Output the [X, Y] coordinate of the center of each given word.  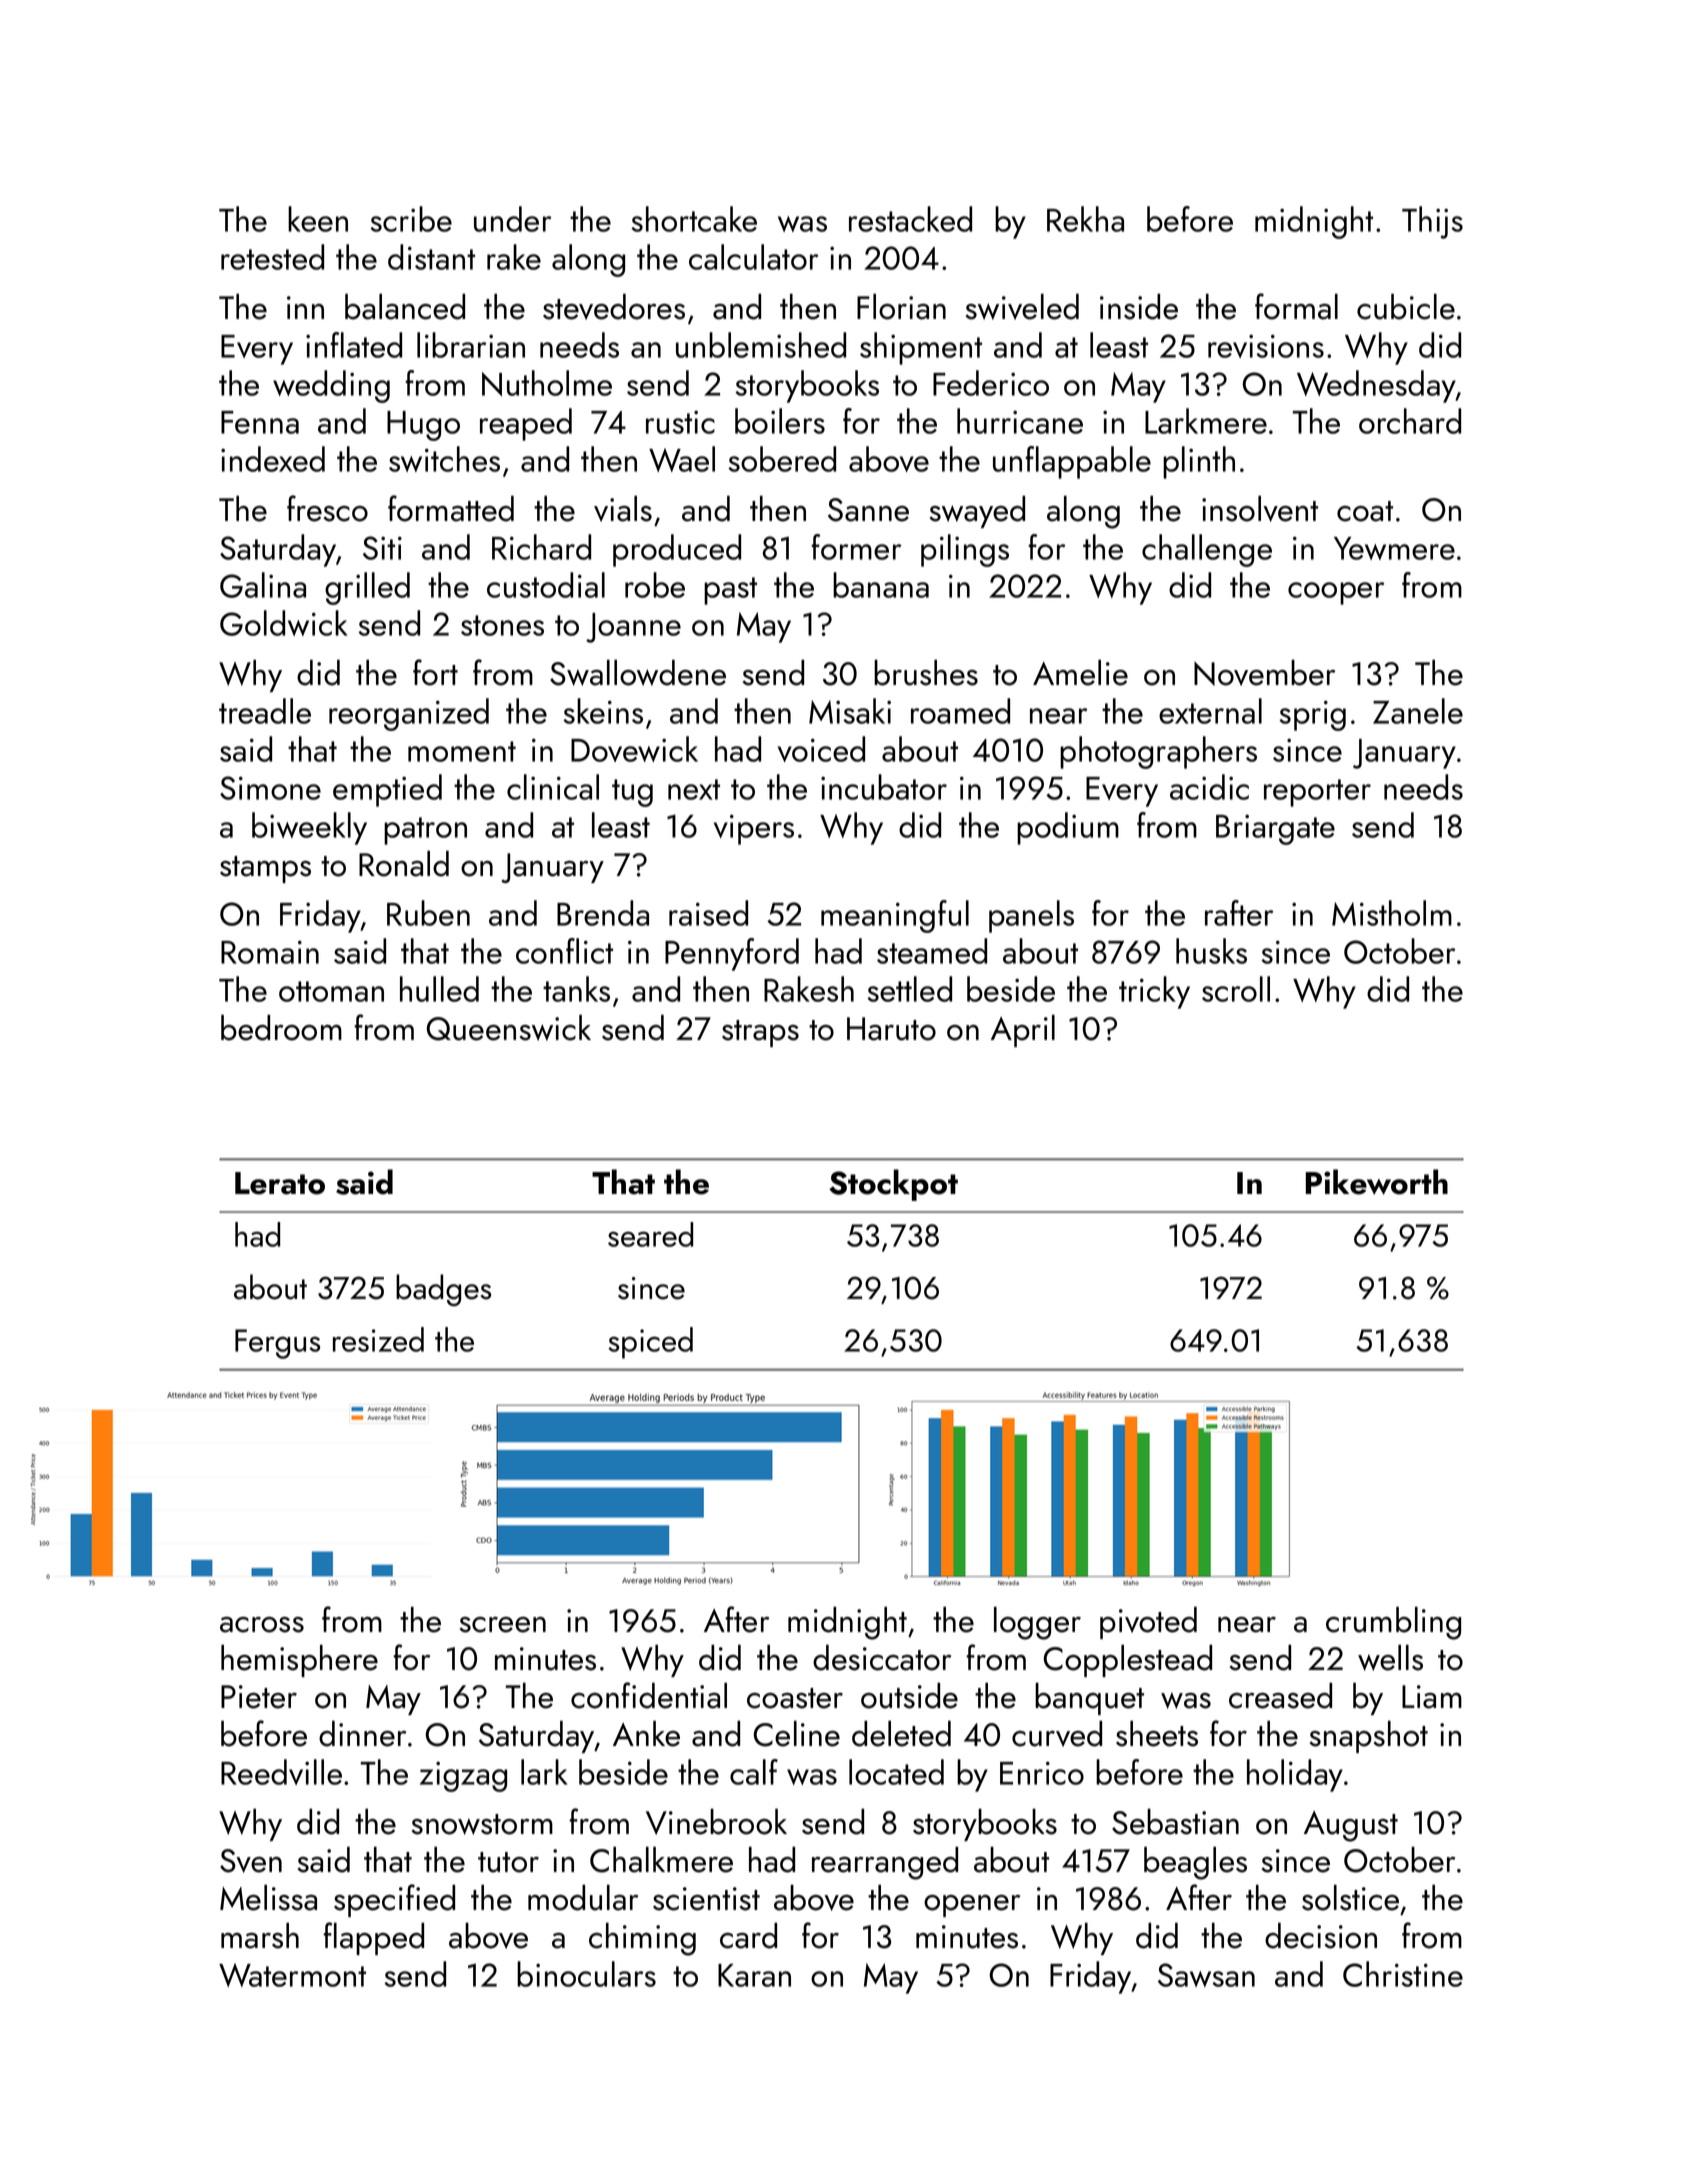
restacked [910, 219]
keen [318, 219]
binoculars [586, 1974]
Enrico [1042, 1773]
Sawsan [1206, 1975]
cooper [1336, 593]
